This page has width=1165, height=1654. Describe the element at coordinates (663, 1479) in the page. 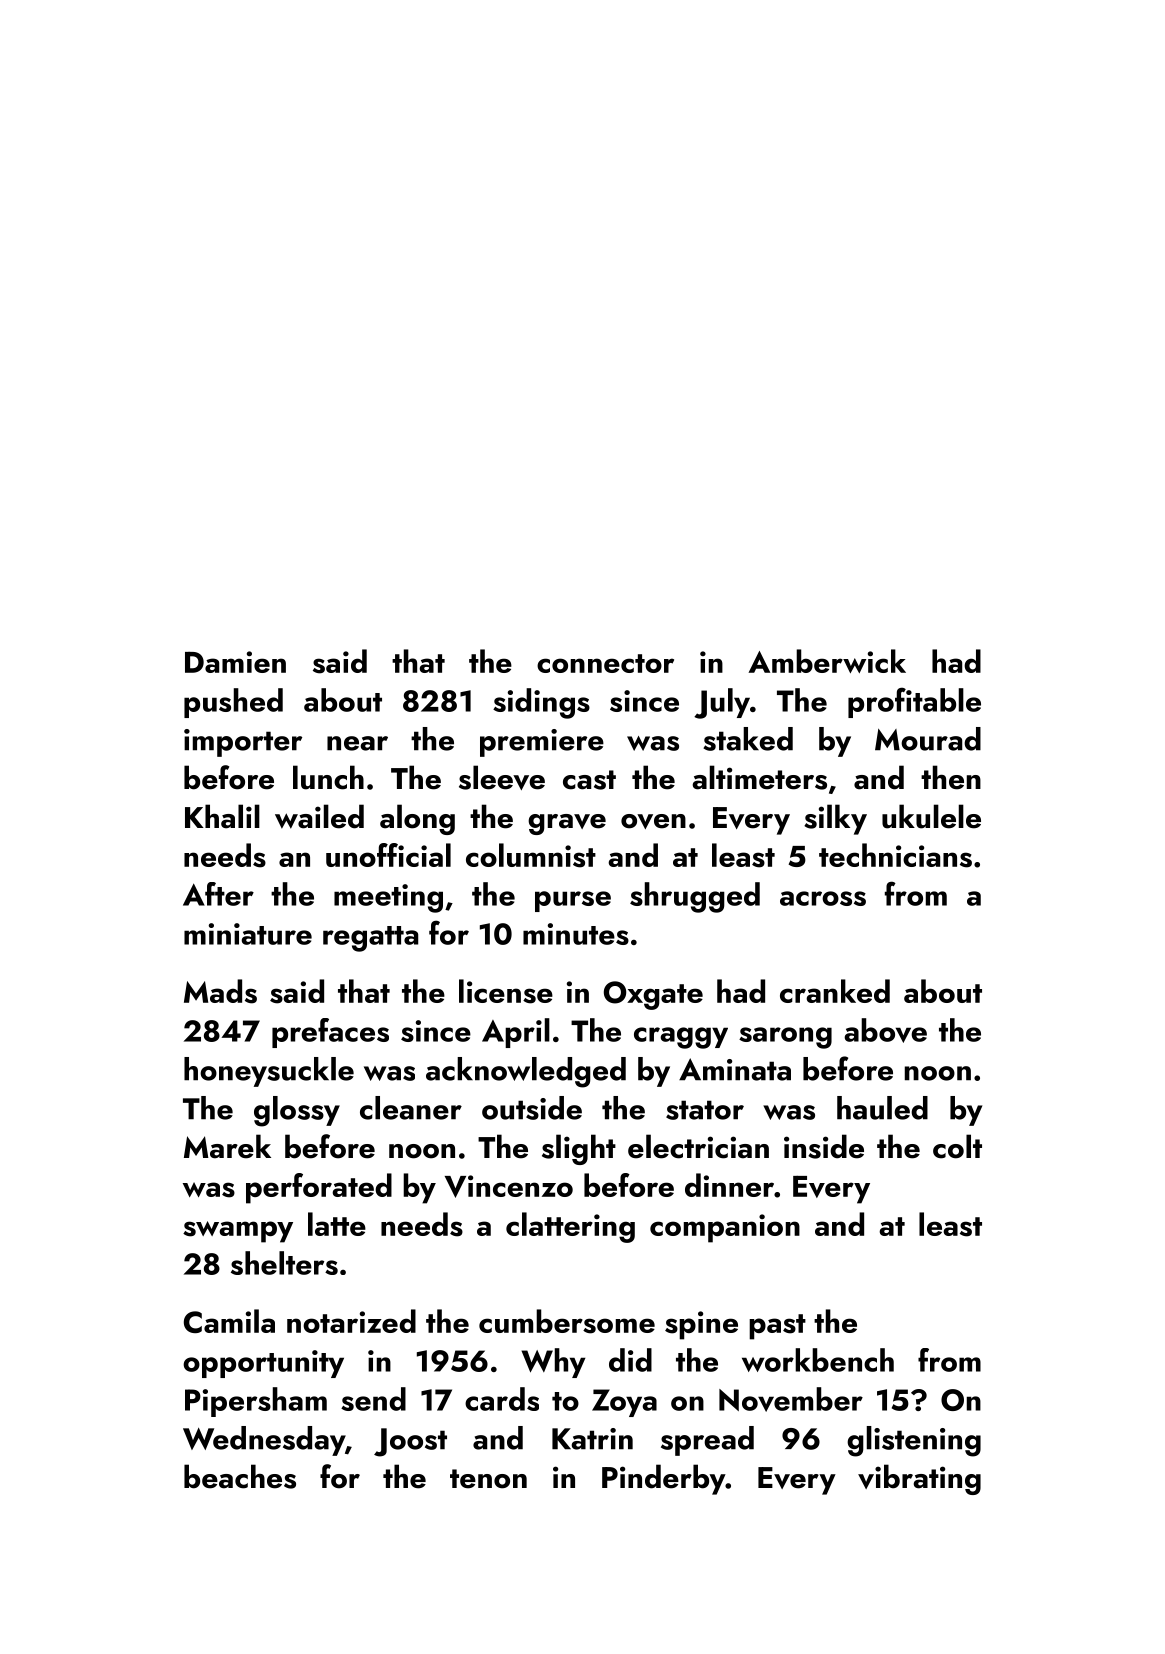

I see `Pinderby` at that location.
